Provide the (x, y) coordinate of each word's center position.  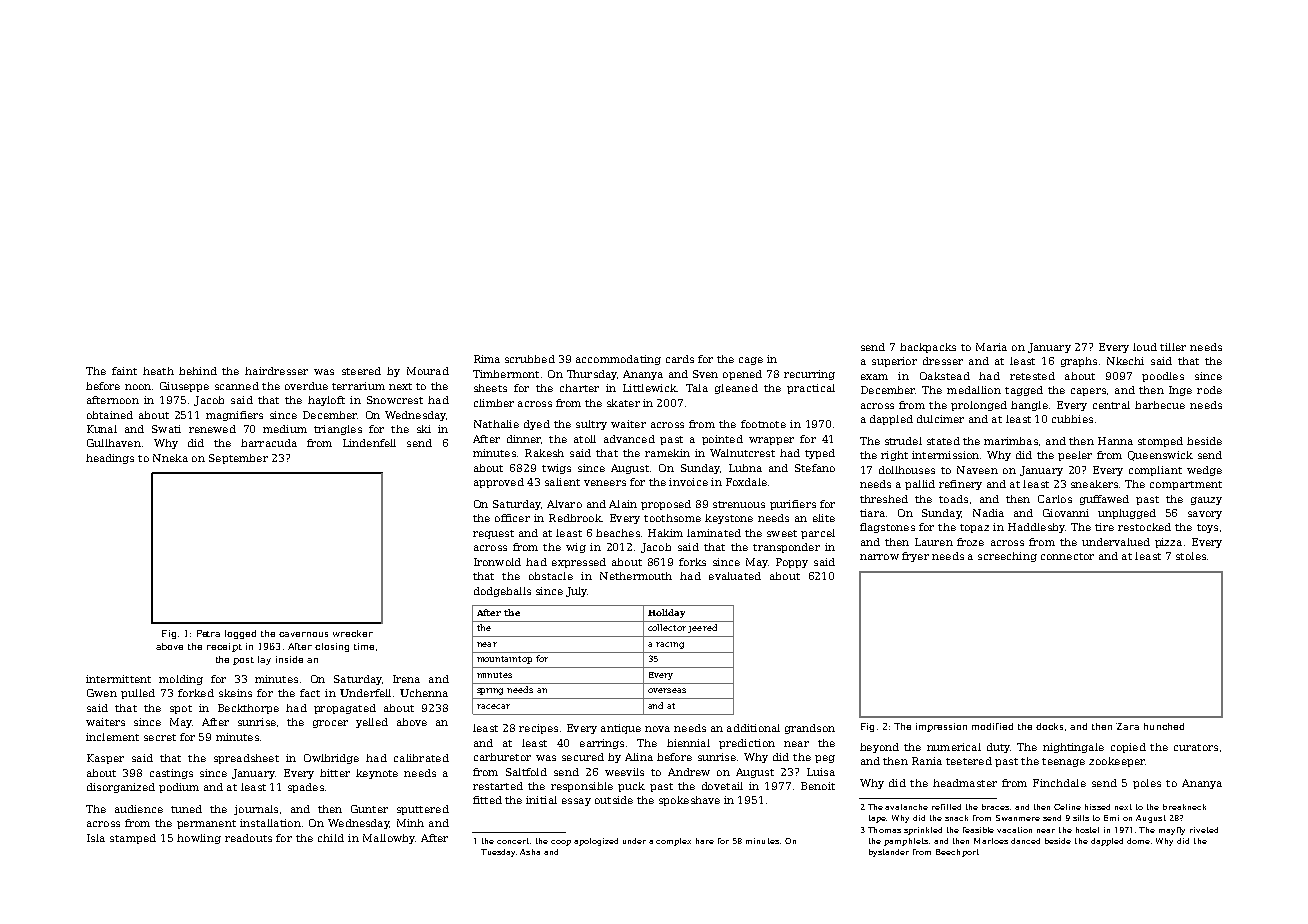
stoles (1191, 556)
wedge (1204, 471)
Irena (406, 679)
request (493, 534)
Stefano (815, 468)
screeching (1007, 557)
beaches (618, 533)
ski (424, 429)
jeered (702, 628)
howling (199, 839)
